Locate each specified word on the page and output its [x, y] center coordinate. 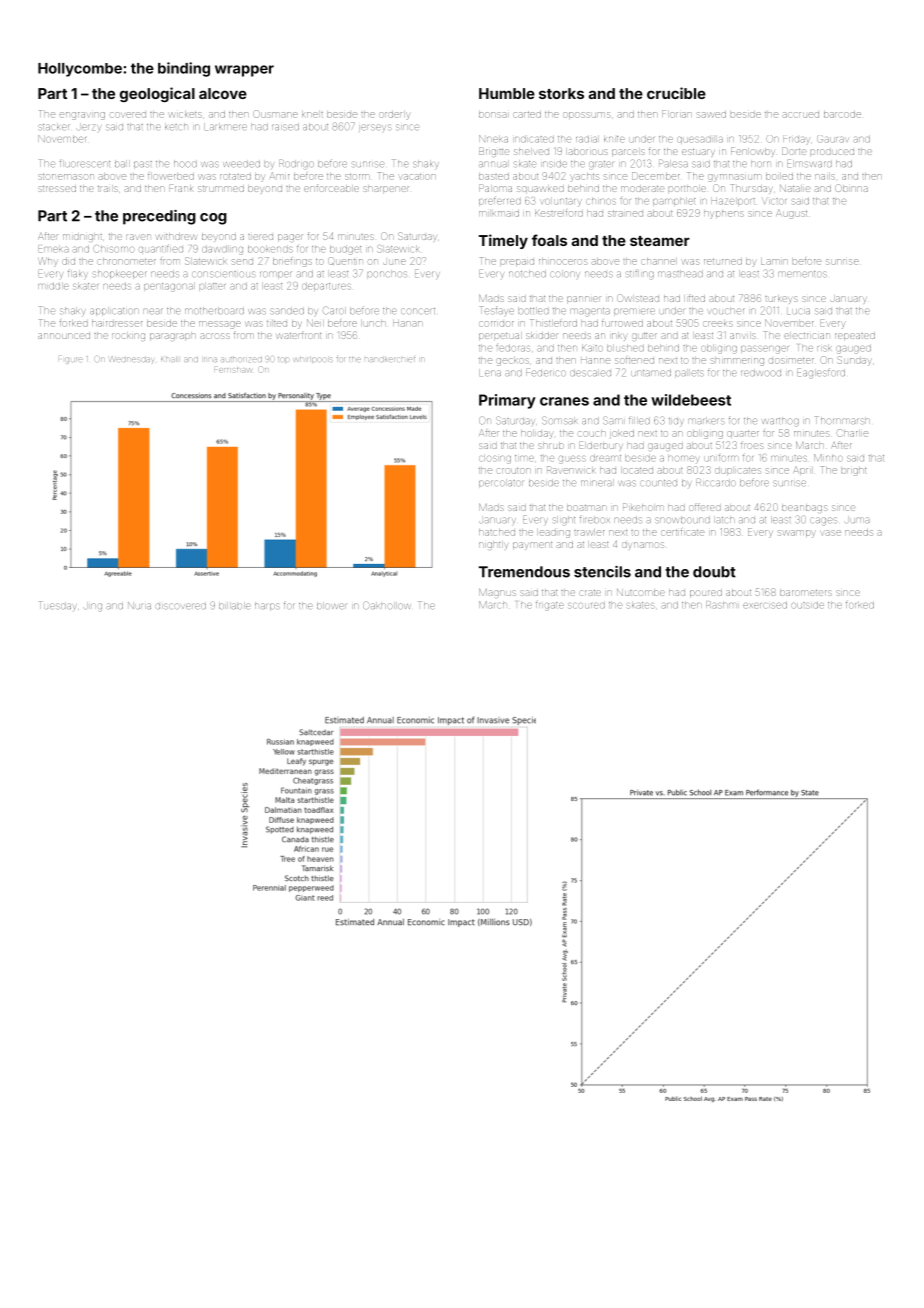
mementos [802, 274]
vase [831, 533]
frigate [550, 605]
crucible [676, 93]
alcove [223, 93]
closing [495, 459]
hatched [497, 533]
